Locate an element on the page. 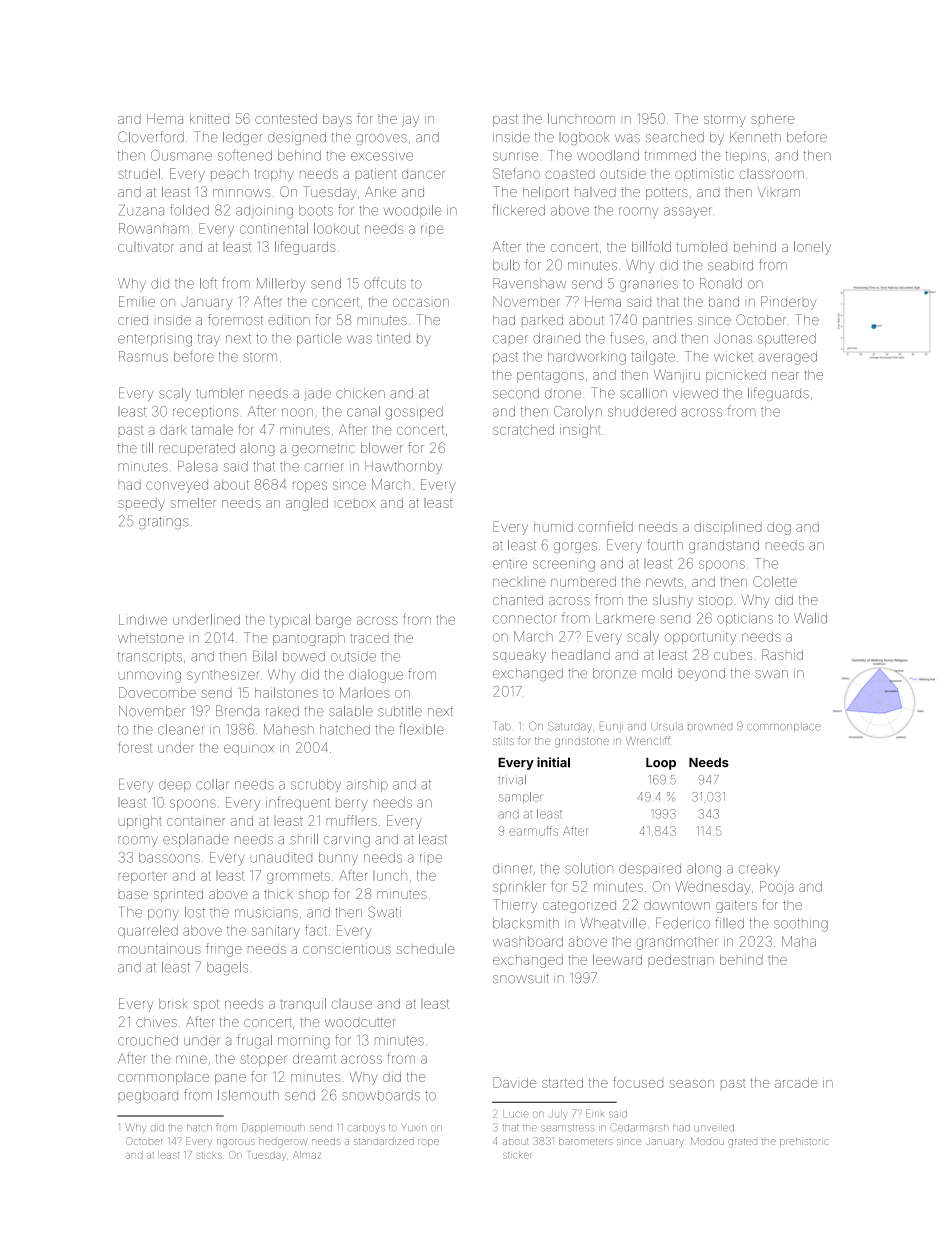  traced is located at coordinates (369, 638).
